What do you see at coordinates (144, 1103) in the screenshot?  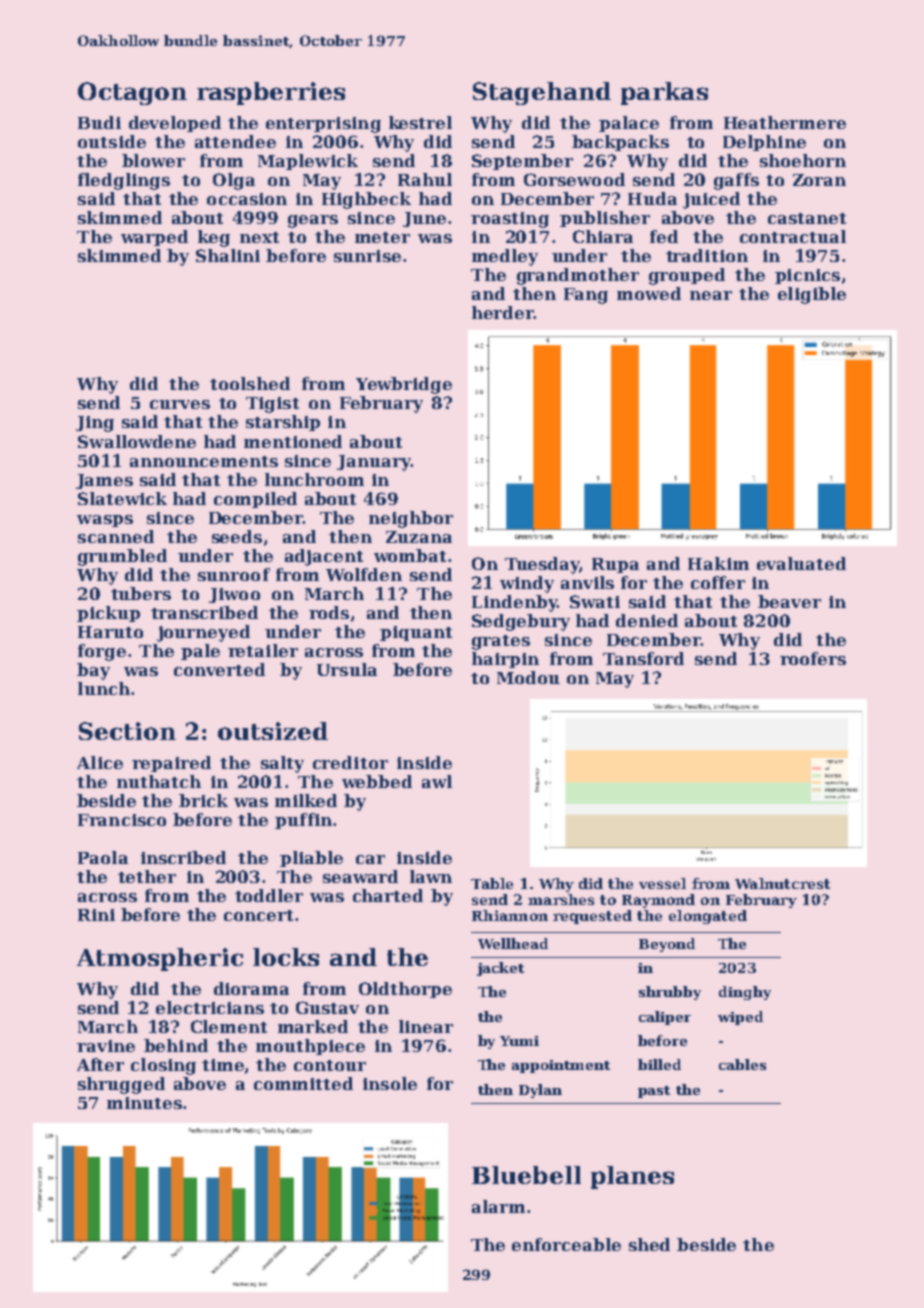 I see `minutes` at bounding box center [144, 1103].
